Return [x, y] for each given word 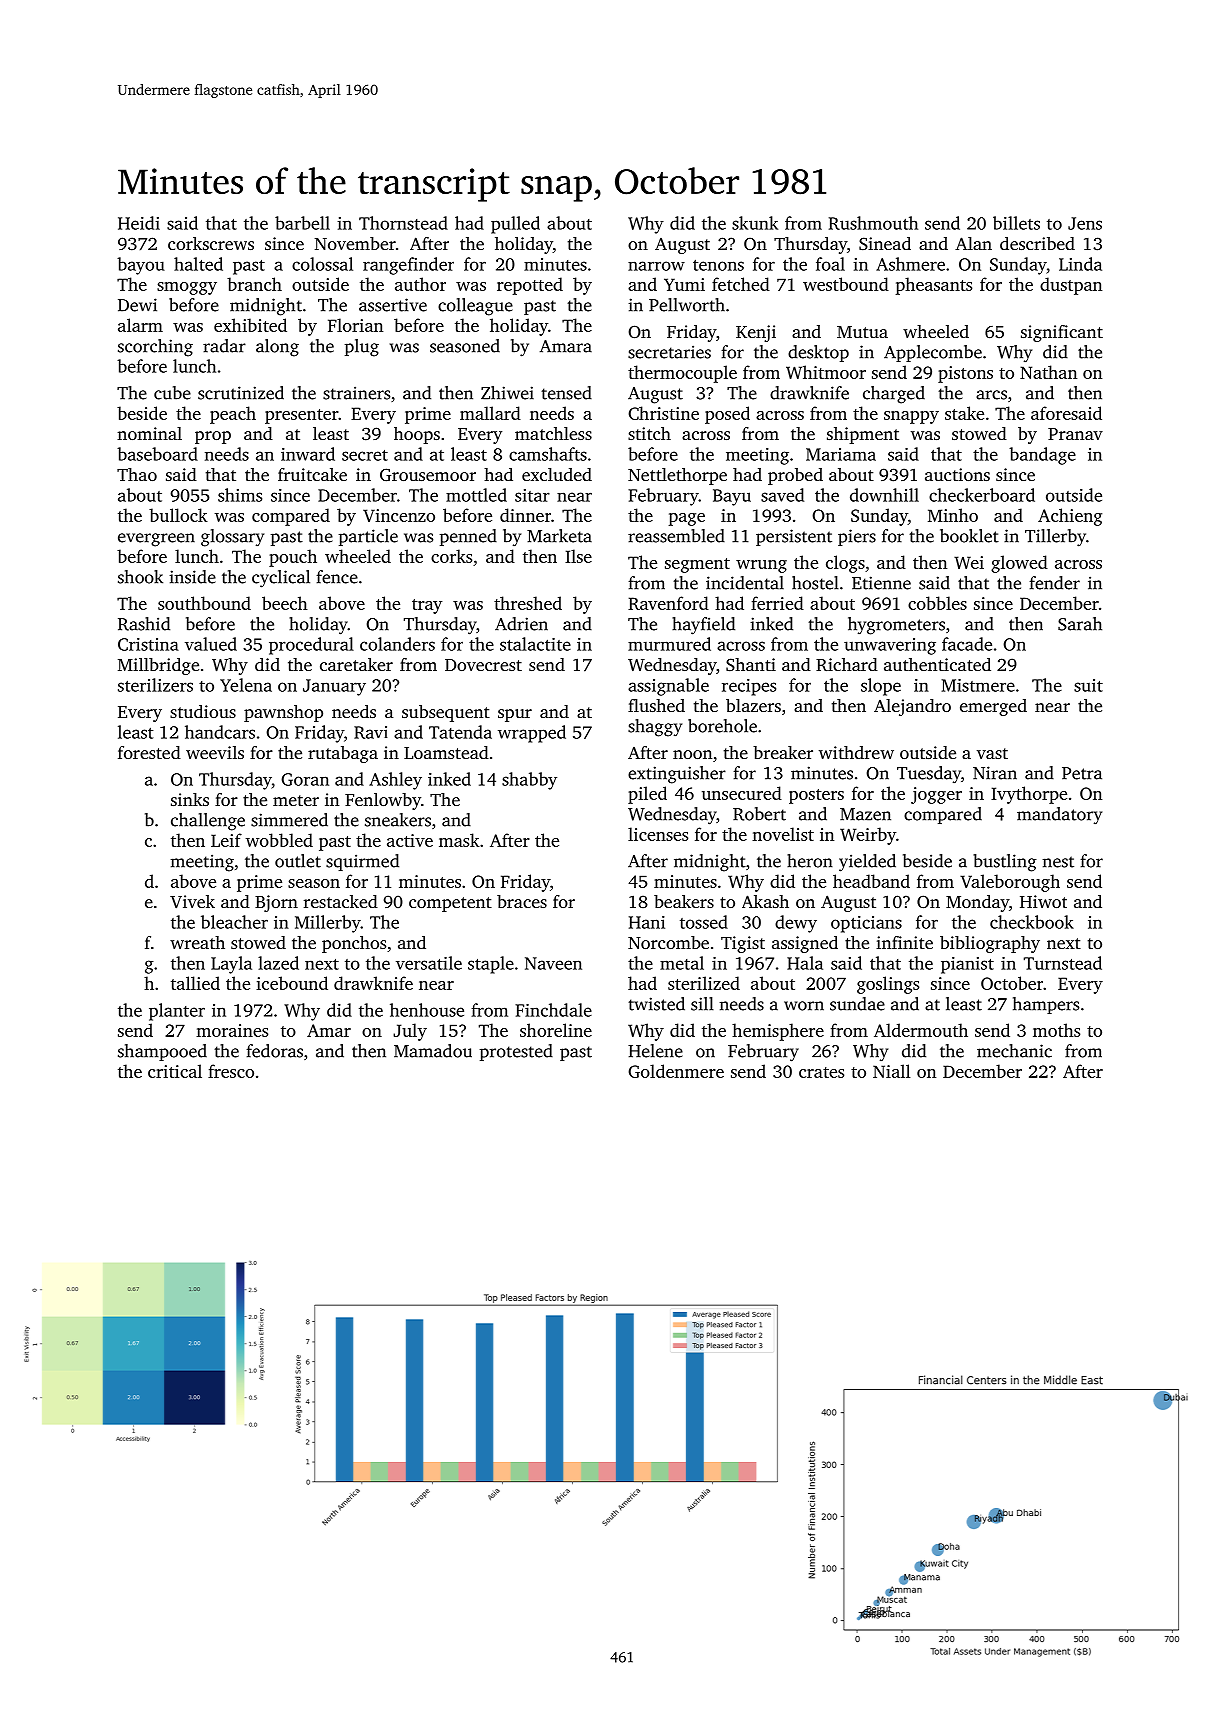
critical [175, 1071]
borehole [722, 726]
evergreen [156, 540]
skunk [755, 223]
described [1037, 243]
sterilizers [155, 685]
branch [254, 284]
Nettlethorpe [677, 476]
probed [795, 476]
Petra [1082, 773]
